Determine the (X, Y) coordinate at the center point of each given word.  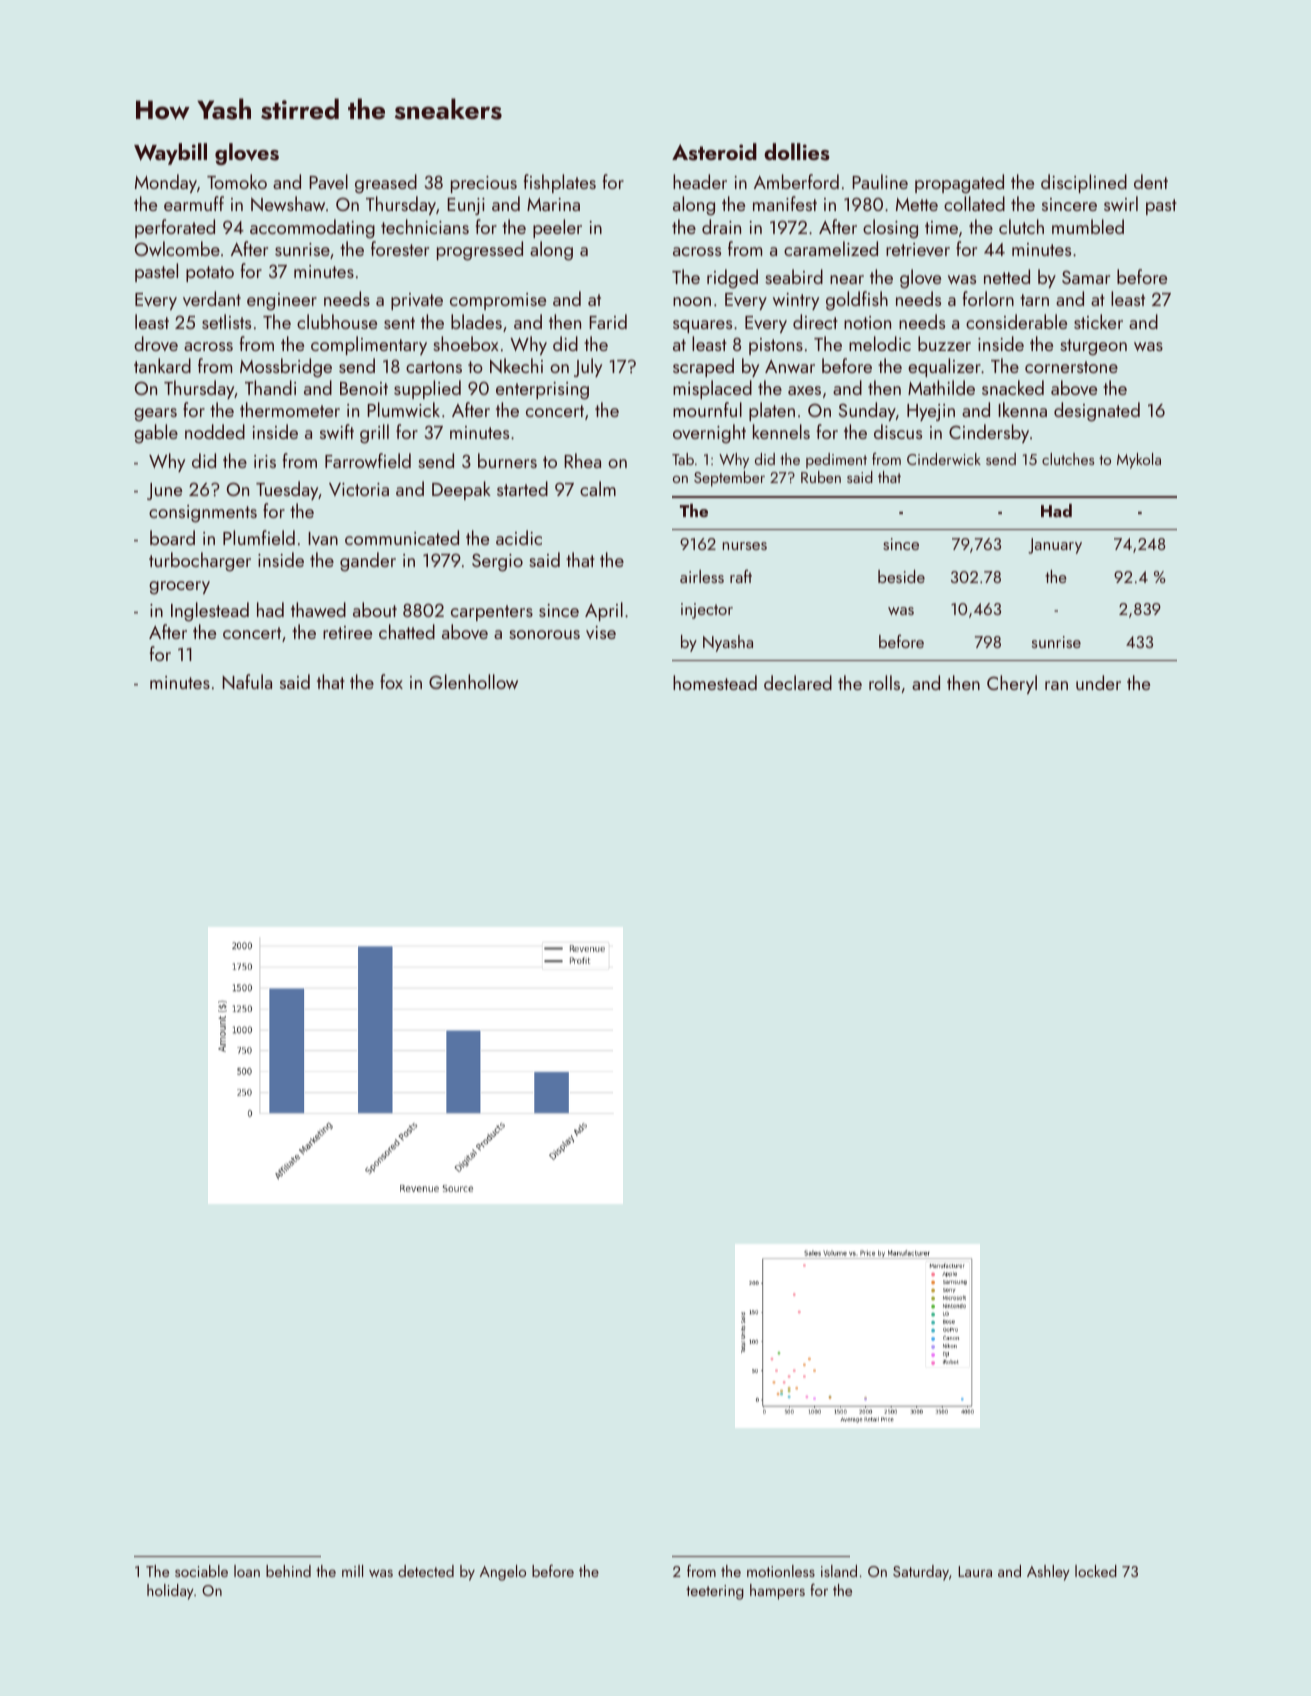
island (839, 1571)
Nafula (247, 681)
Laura (975, 1571)
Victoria (359, 489)
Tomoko (237, 181)
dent (1151, 181)
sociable (201, 1571)
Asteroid (714, 152)
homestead (715, 682)
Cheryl (1012, 684)
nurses (745, 546)
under (1098, 682)
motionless (781, 1571)
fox (391, 681)
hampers (777, 1592)
